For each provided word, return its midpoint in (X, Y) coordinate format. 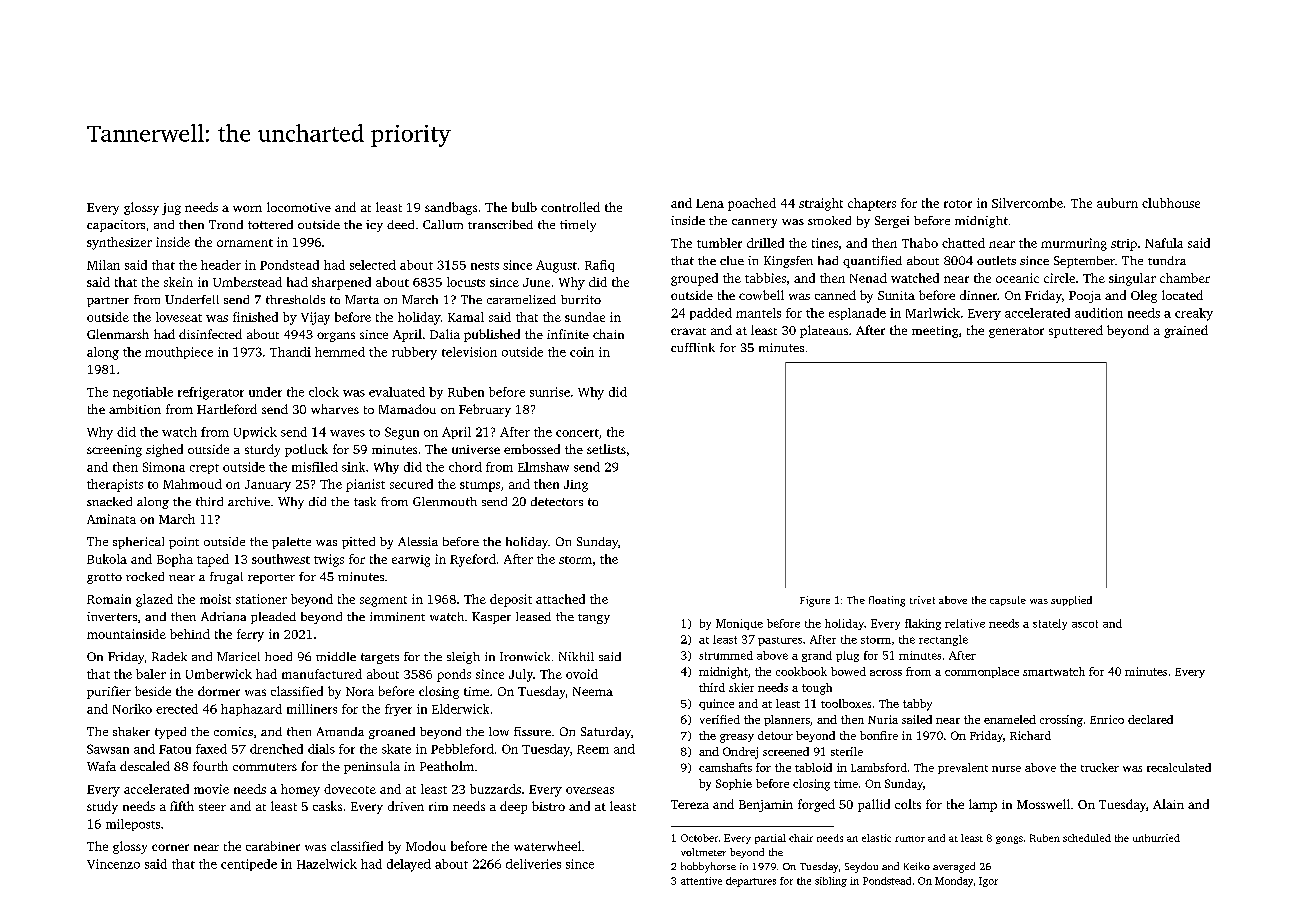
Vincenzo (113, 864)
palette (291, 543)
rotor (958, 204)
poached (752, 204)
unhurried (1156, 838)
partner (108, 302)
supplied (1071, 601)
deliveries (533, 864)
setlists (606, 449)
